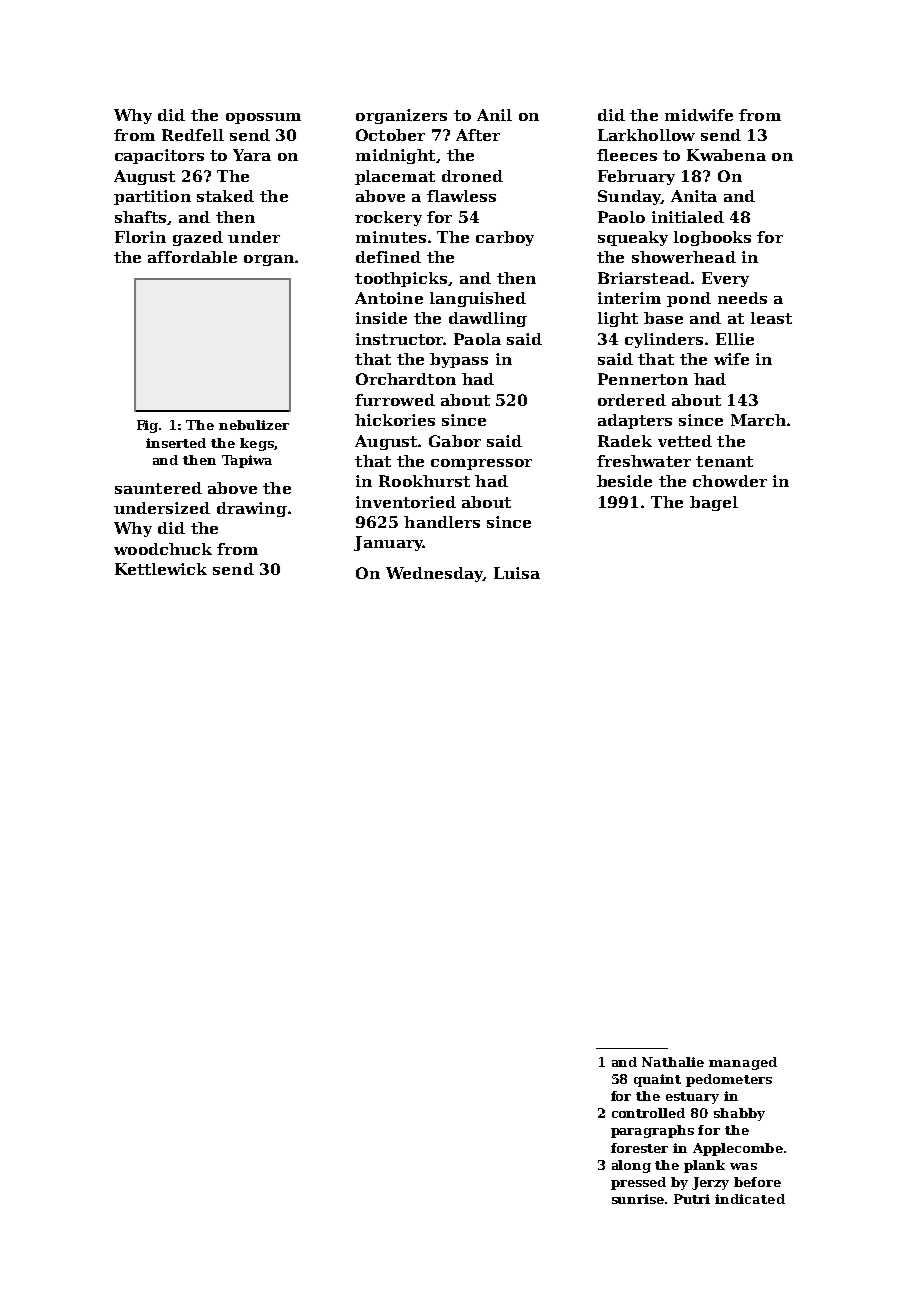  What do you see at coordinates (517, 573) in the screenshot?
I see `Luisa` at bounding box center [517, 573].
